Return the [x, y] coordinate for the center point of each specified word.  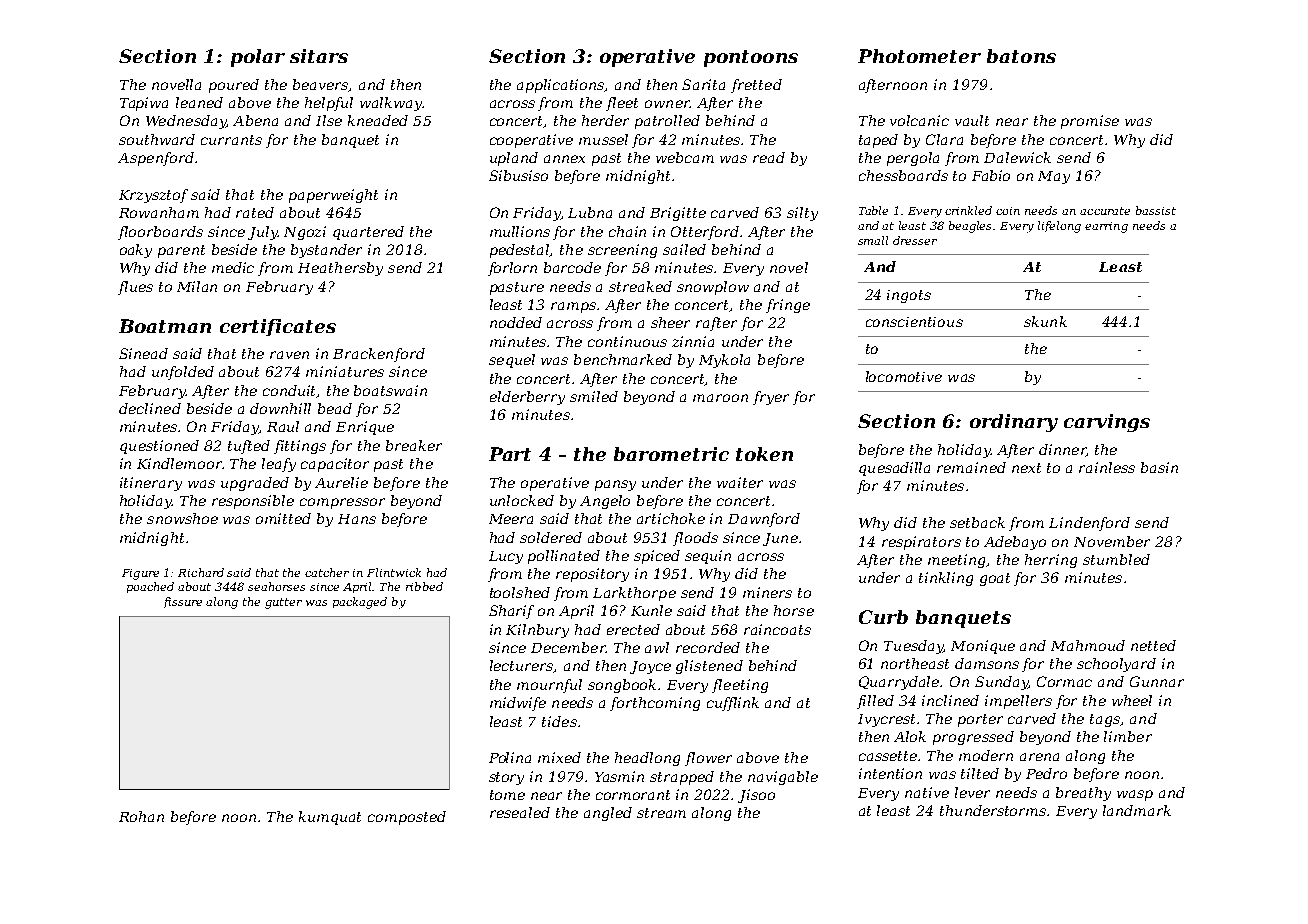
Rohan [141, 816]
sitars [319, 56]
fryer [771, 398]
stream [661, 813]
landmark [1137, 810]
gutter [283, 603]
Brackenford [379, 355]
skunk [1045, 321]
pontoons [751, 58]
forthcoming [655, 704]
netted [1153, 645]
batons [1021, 56]
